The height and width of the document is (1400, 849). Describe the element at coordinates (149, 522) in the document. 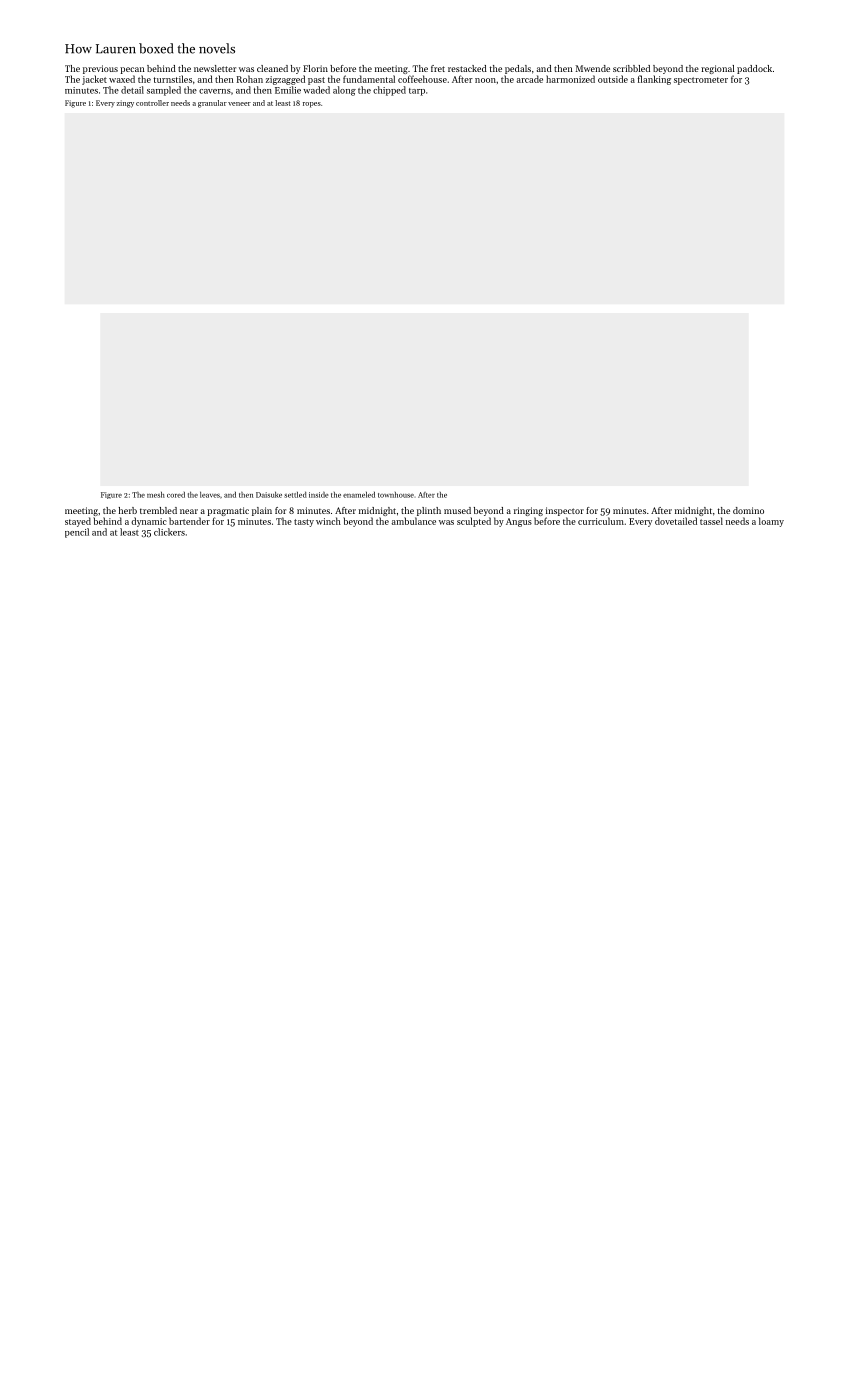

I see `dynamic` at that location.
